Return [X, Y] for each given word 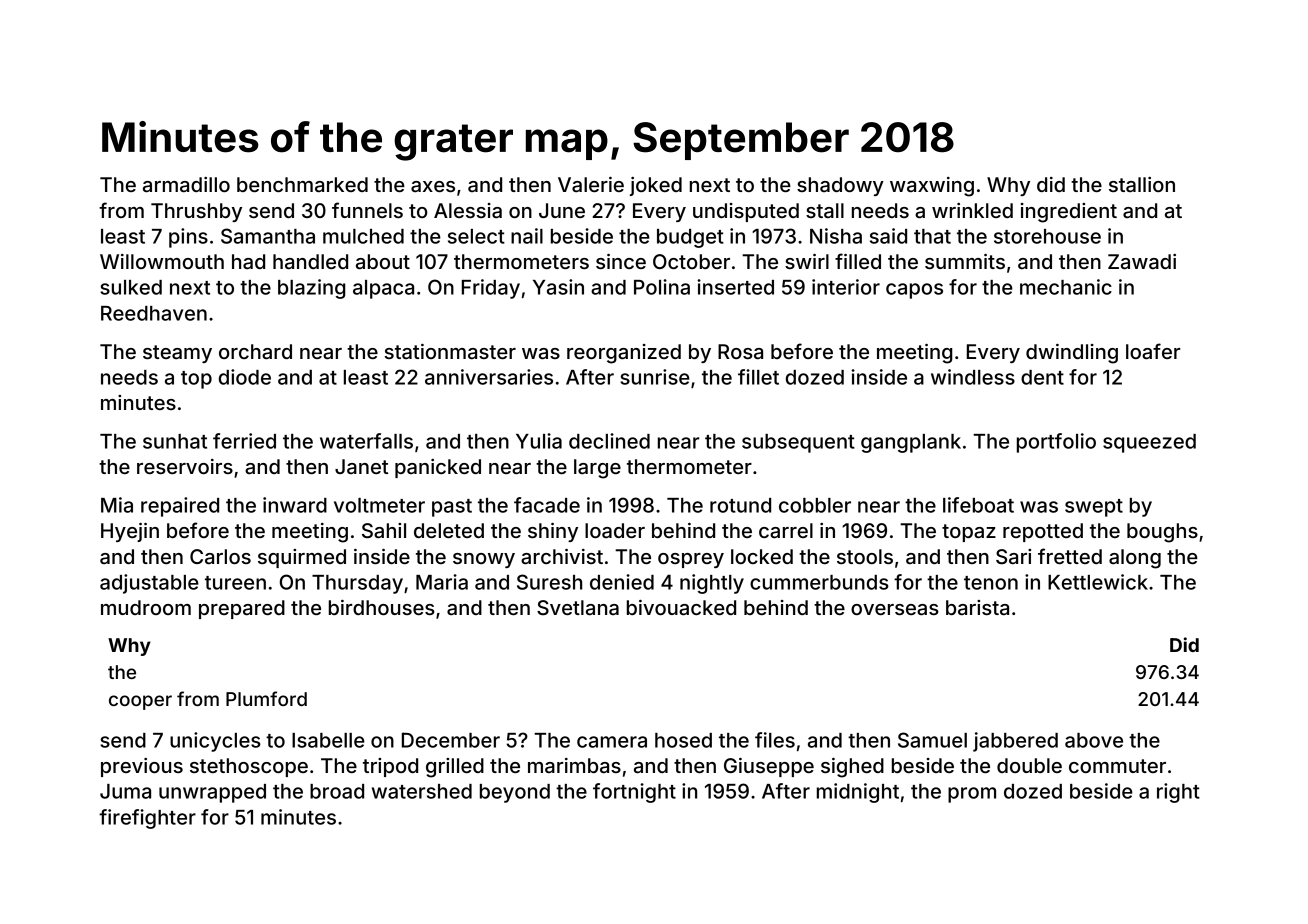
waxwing [932, 187]
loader [615, 530]
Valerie [591, 184]
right [1178, 793]
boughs [1162, 533]
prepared [242, 609]
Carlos [220, 556]
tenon [991, 583]
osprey [691, 560]
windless [973, 377]
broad [337, 791]
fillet [758, 377]
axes [433, 186]
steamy [177, 354]
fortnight [634, 793]
